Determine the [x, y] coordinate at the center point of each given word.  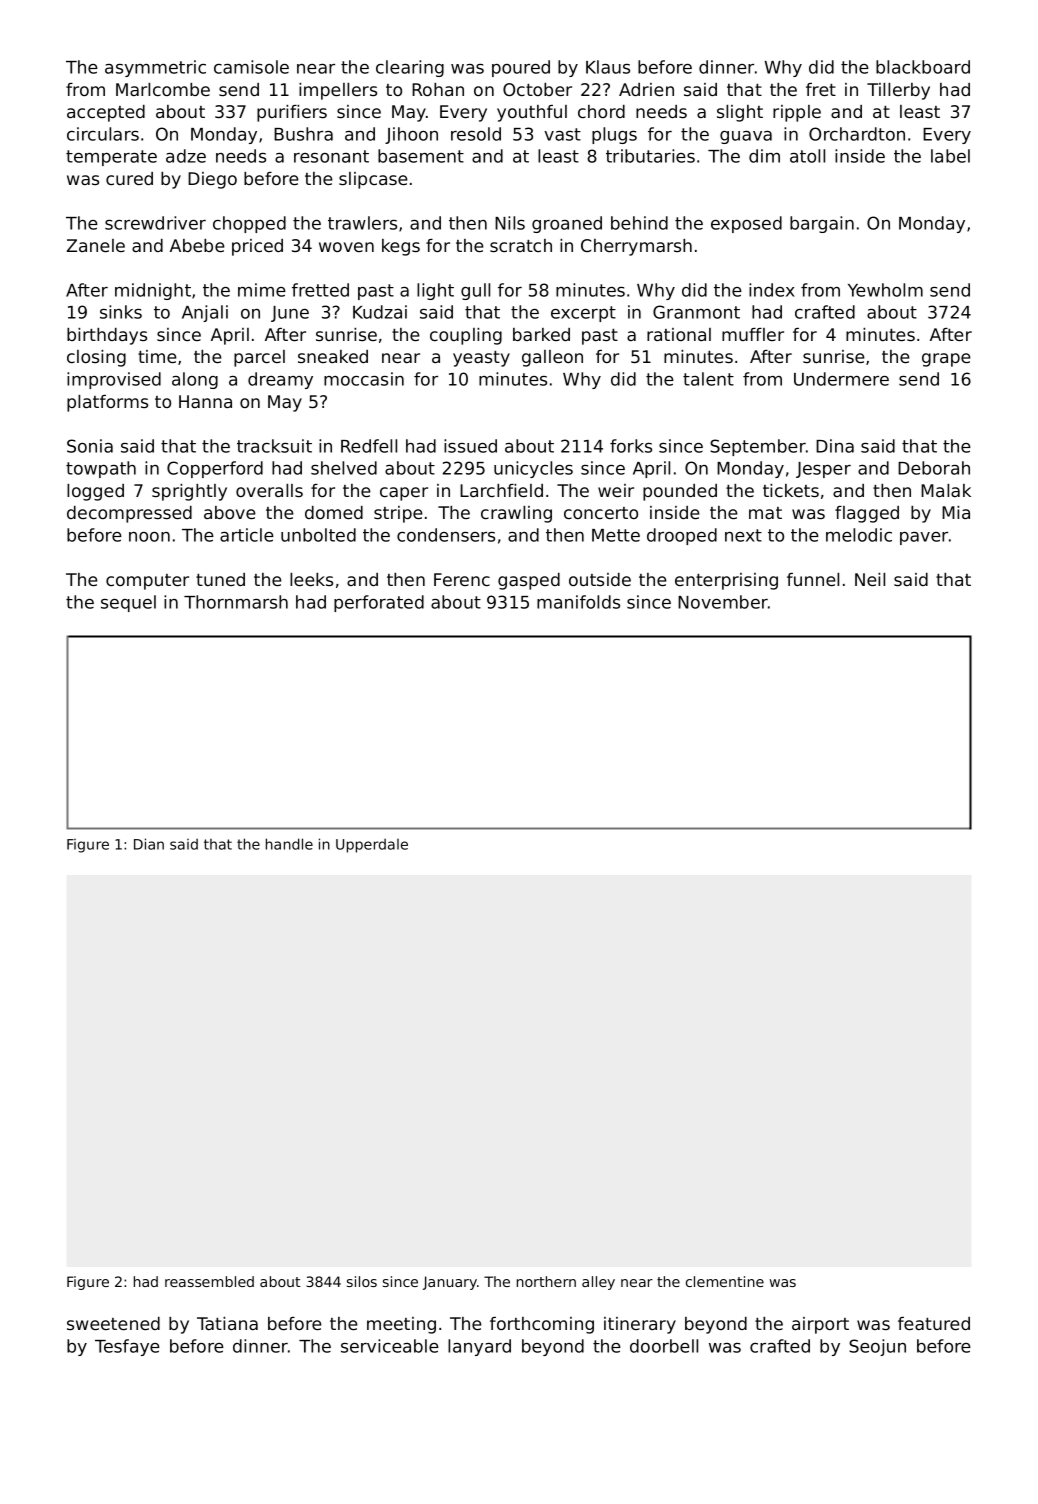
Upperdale [372, 845]
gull [475, 291]
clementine [725, 1281]
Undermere [841, 379]
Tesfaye [127, 1347]
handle [289, 844]
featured [934, 1323]
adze [186, 156]
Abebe [197, 245]
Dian [149, 844]
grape [946, 360]
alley [598, 1283]
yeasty [481, 359]
